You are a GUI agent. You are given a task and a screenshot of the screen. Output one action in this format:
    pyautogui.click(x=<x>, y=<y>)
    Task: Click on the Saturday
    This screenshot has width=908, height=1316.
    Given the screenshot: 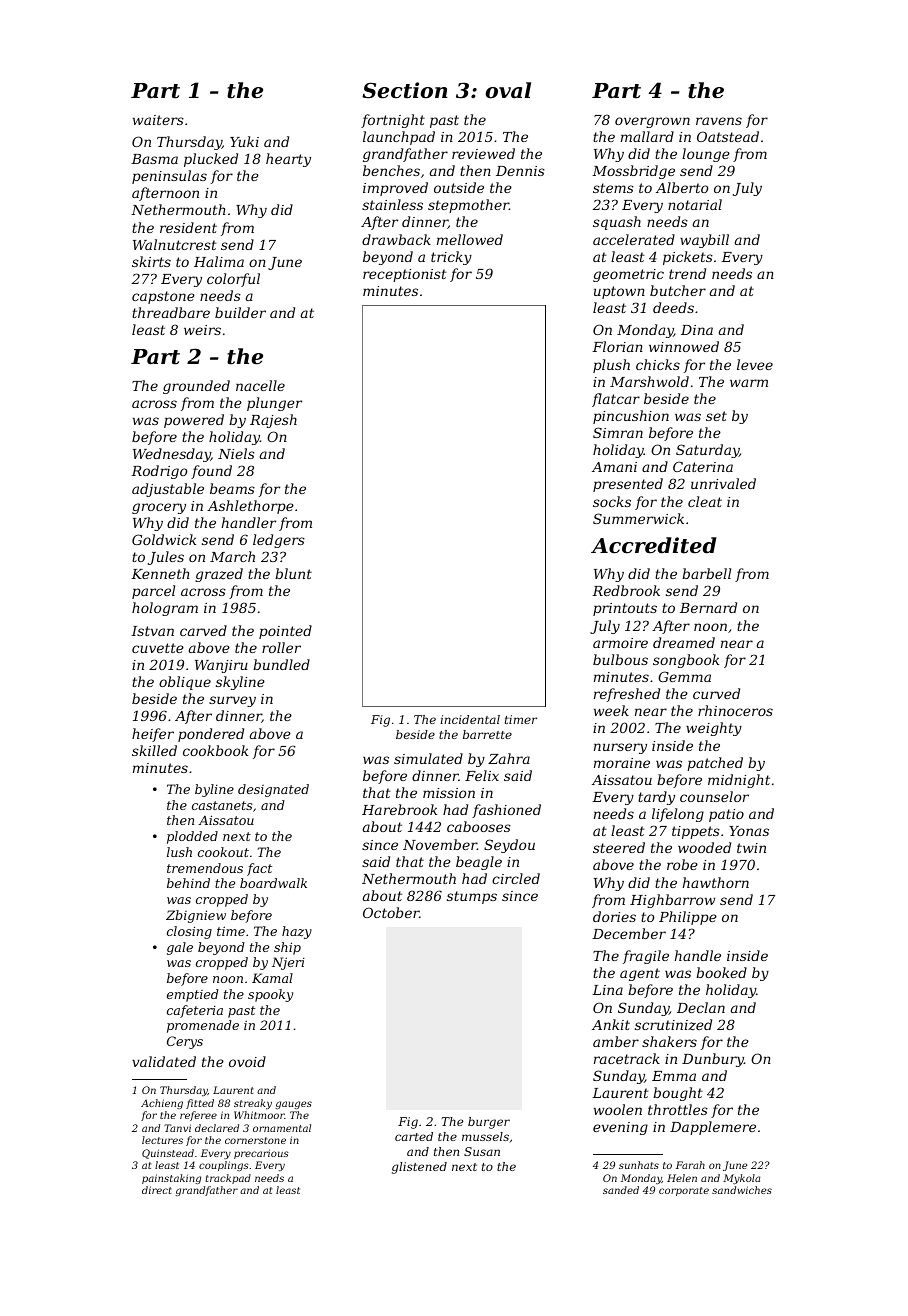 What is the action you would take?
    pyautogui.click(x=707, y=451)
